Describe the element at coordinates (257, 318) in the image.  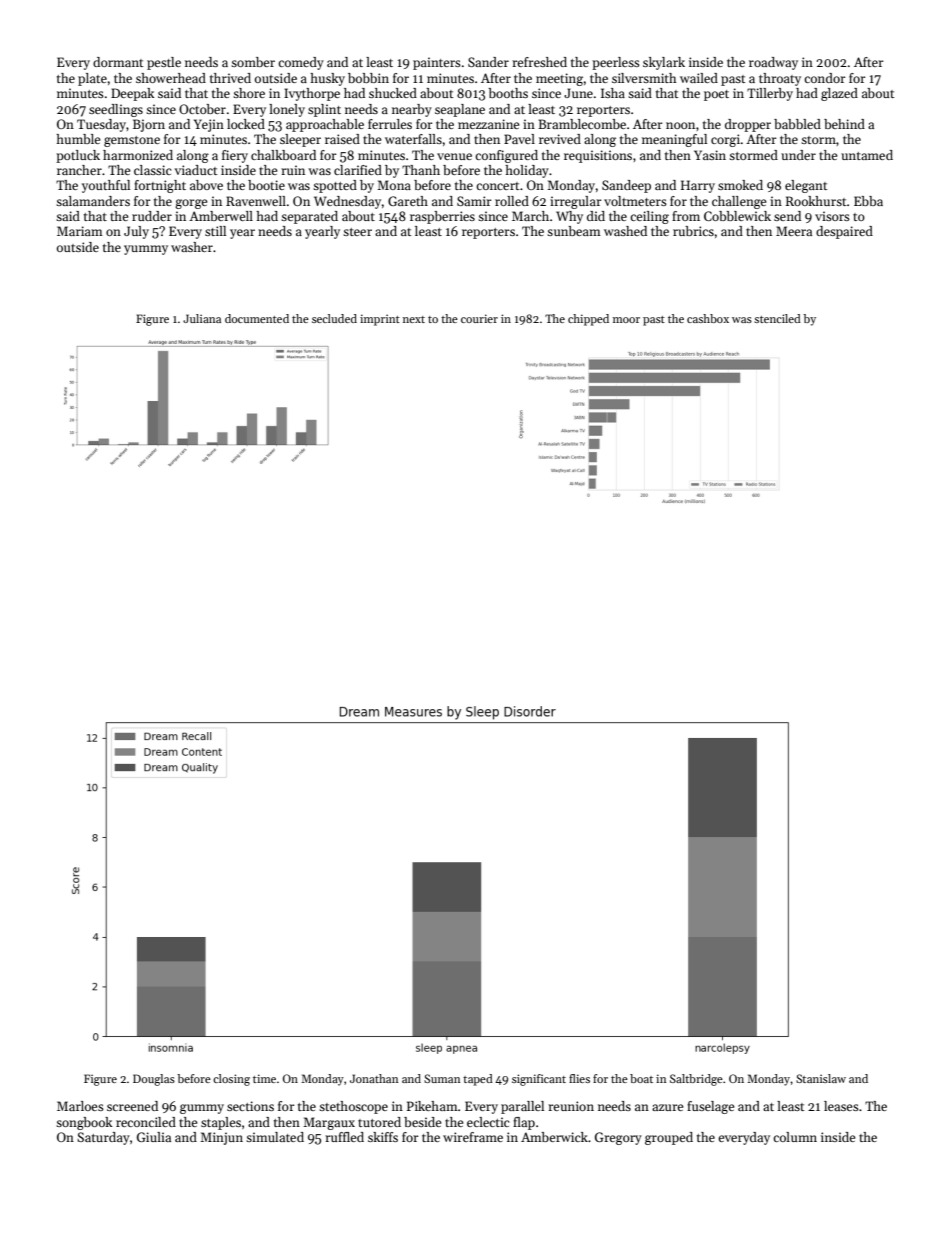
I see `documented` at that location.
